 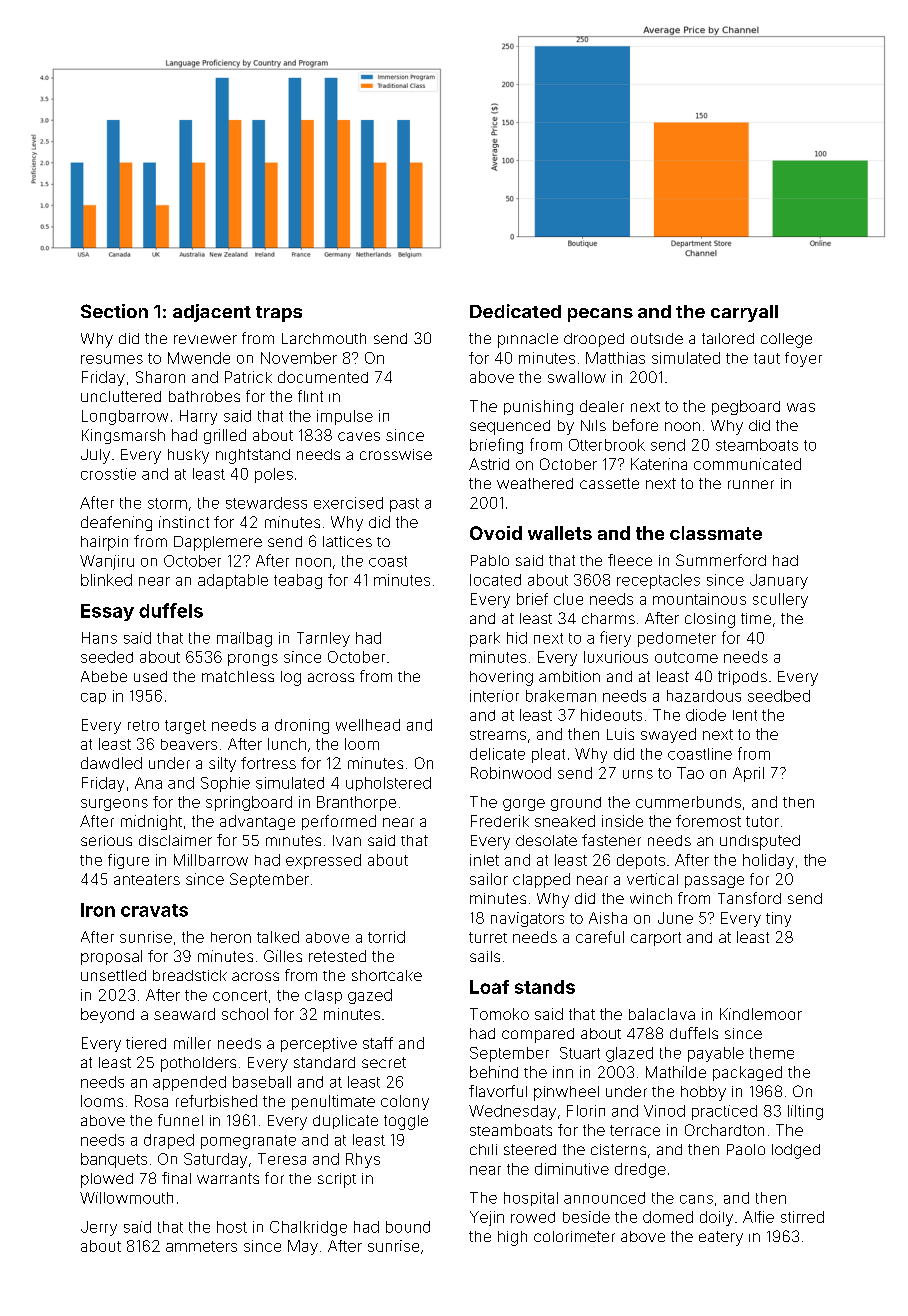 What do you see at coordinates (363, 1160) in the screenshot?
I see `Rhys` at bounding box center [363, 1160].
